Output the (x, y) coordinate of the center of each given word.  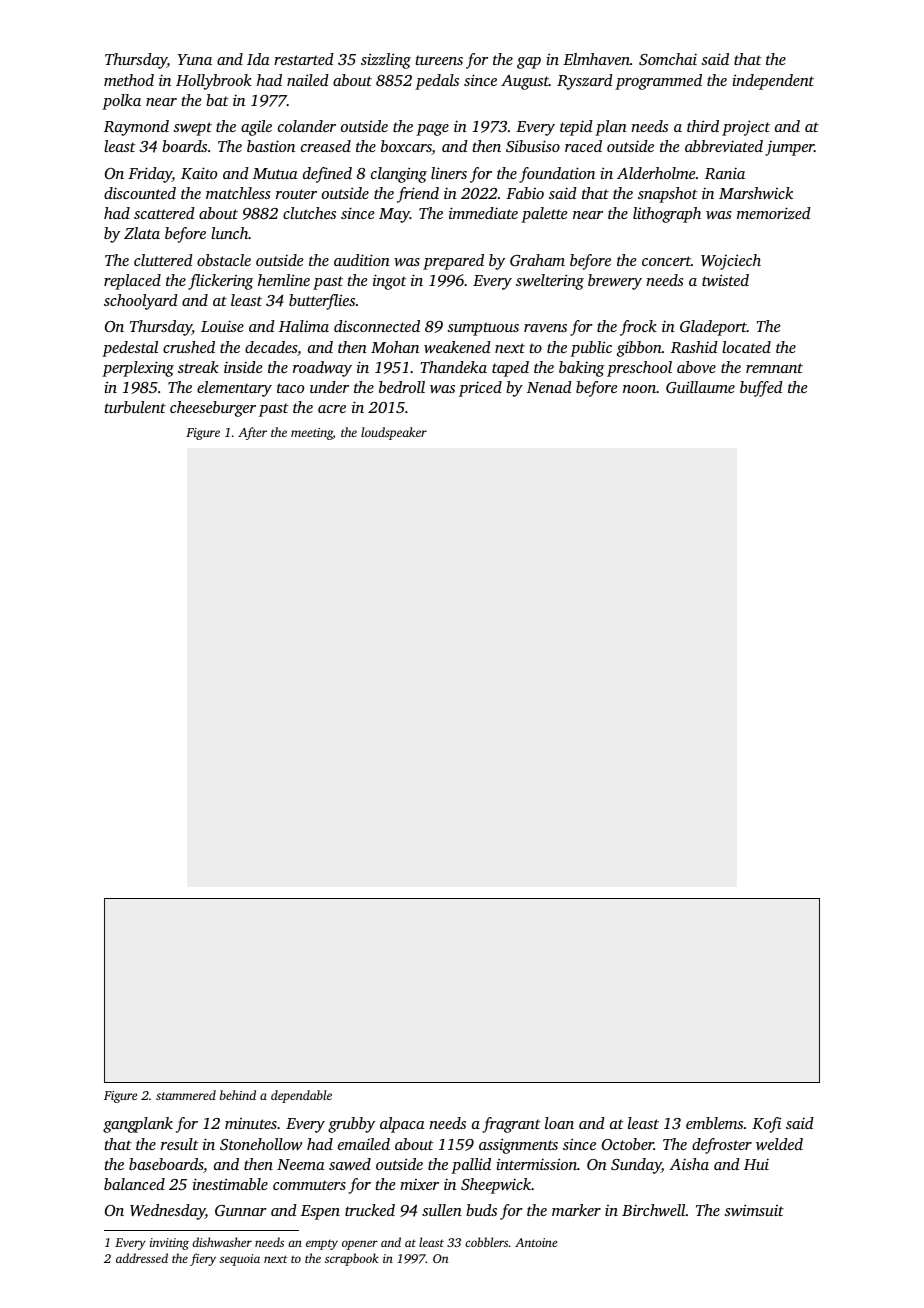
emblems (714, 1123)
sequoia (240, 1260)
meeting (312, 434)
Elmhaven (596, 59)
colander (307, 126)
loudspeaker (394, 433)
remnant (774, 368)
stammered (186, 1095)
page (432, 130)
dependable (301, 1096)
